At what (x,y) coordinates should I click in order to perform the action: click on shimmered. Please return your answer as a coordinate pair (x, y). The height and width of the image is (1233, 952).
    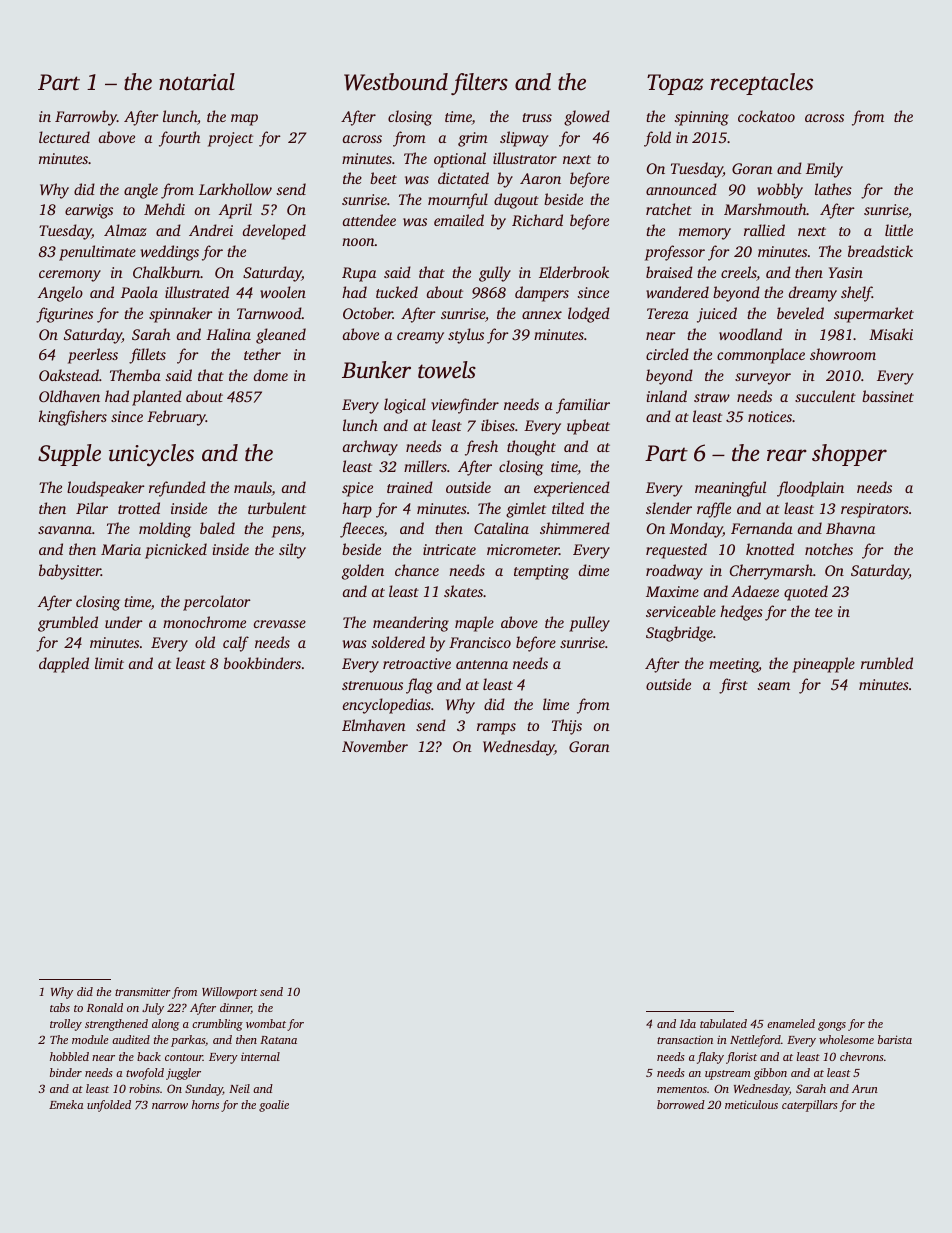
    Looking at the image, I should click on (575, 528).
